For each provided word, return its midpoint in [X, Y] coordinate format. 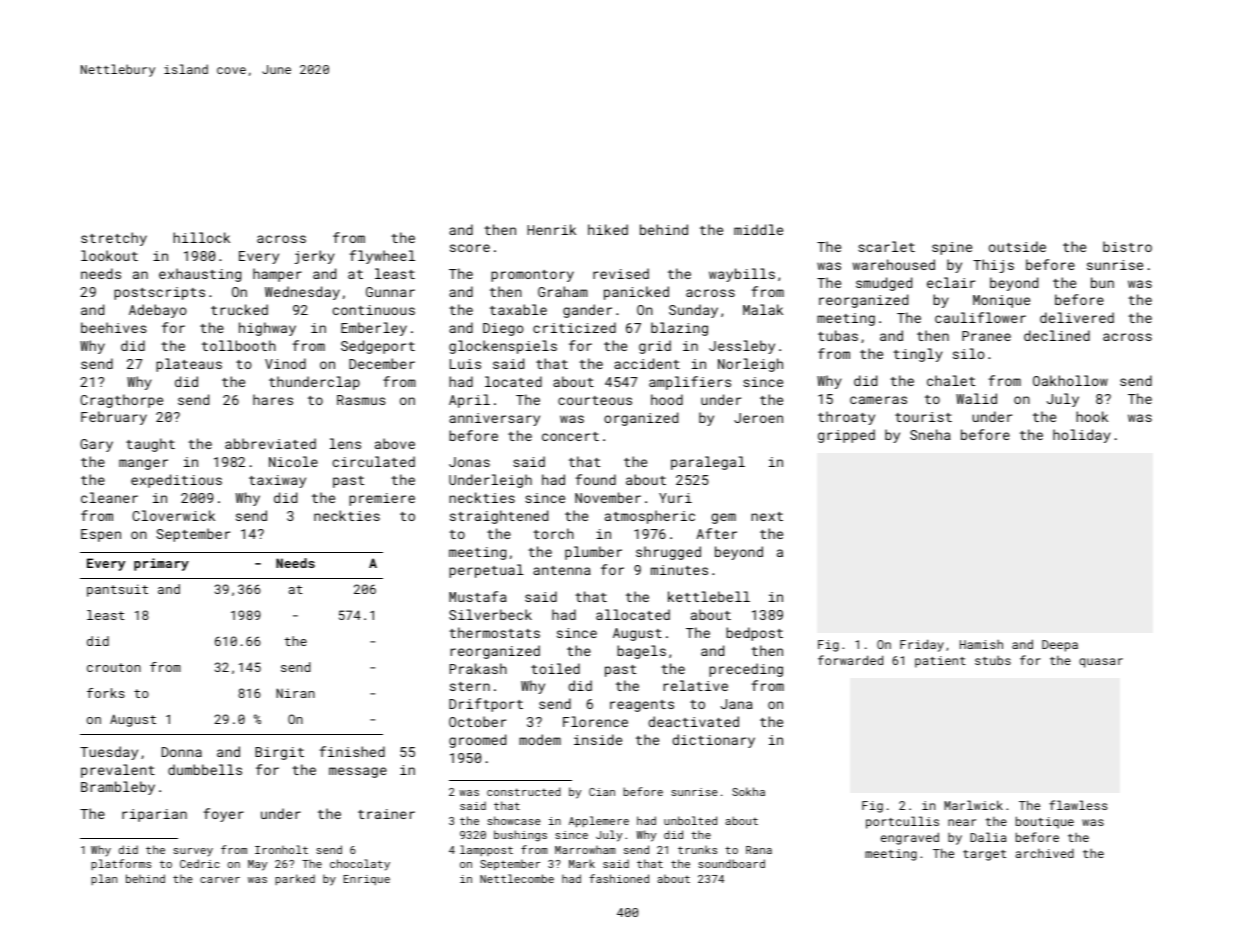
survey [193, 852]
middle [758, 229]
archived [1045, 853]
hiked [608, 229]
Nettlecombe [517, 878]
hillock [201, 237]
